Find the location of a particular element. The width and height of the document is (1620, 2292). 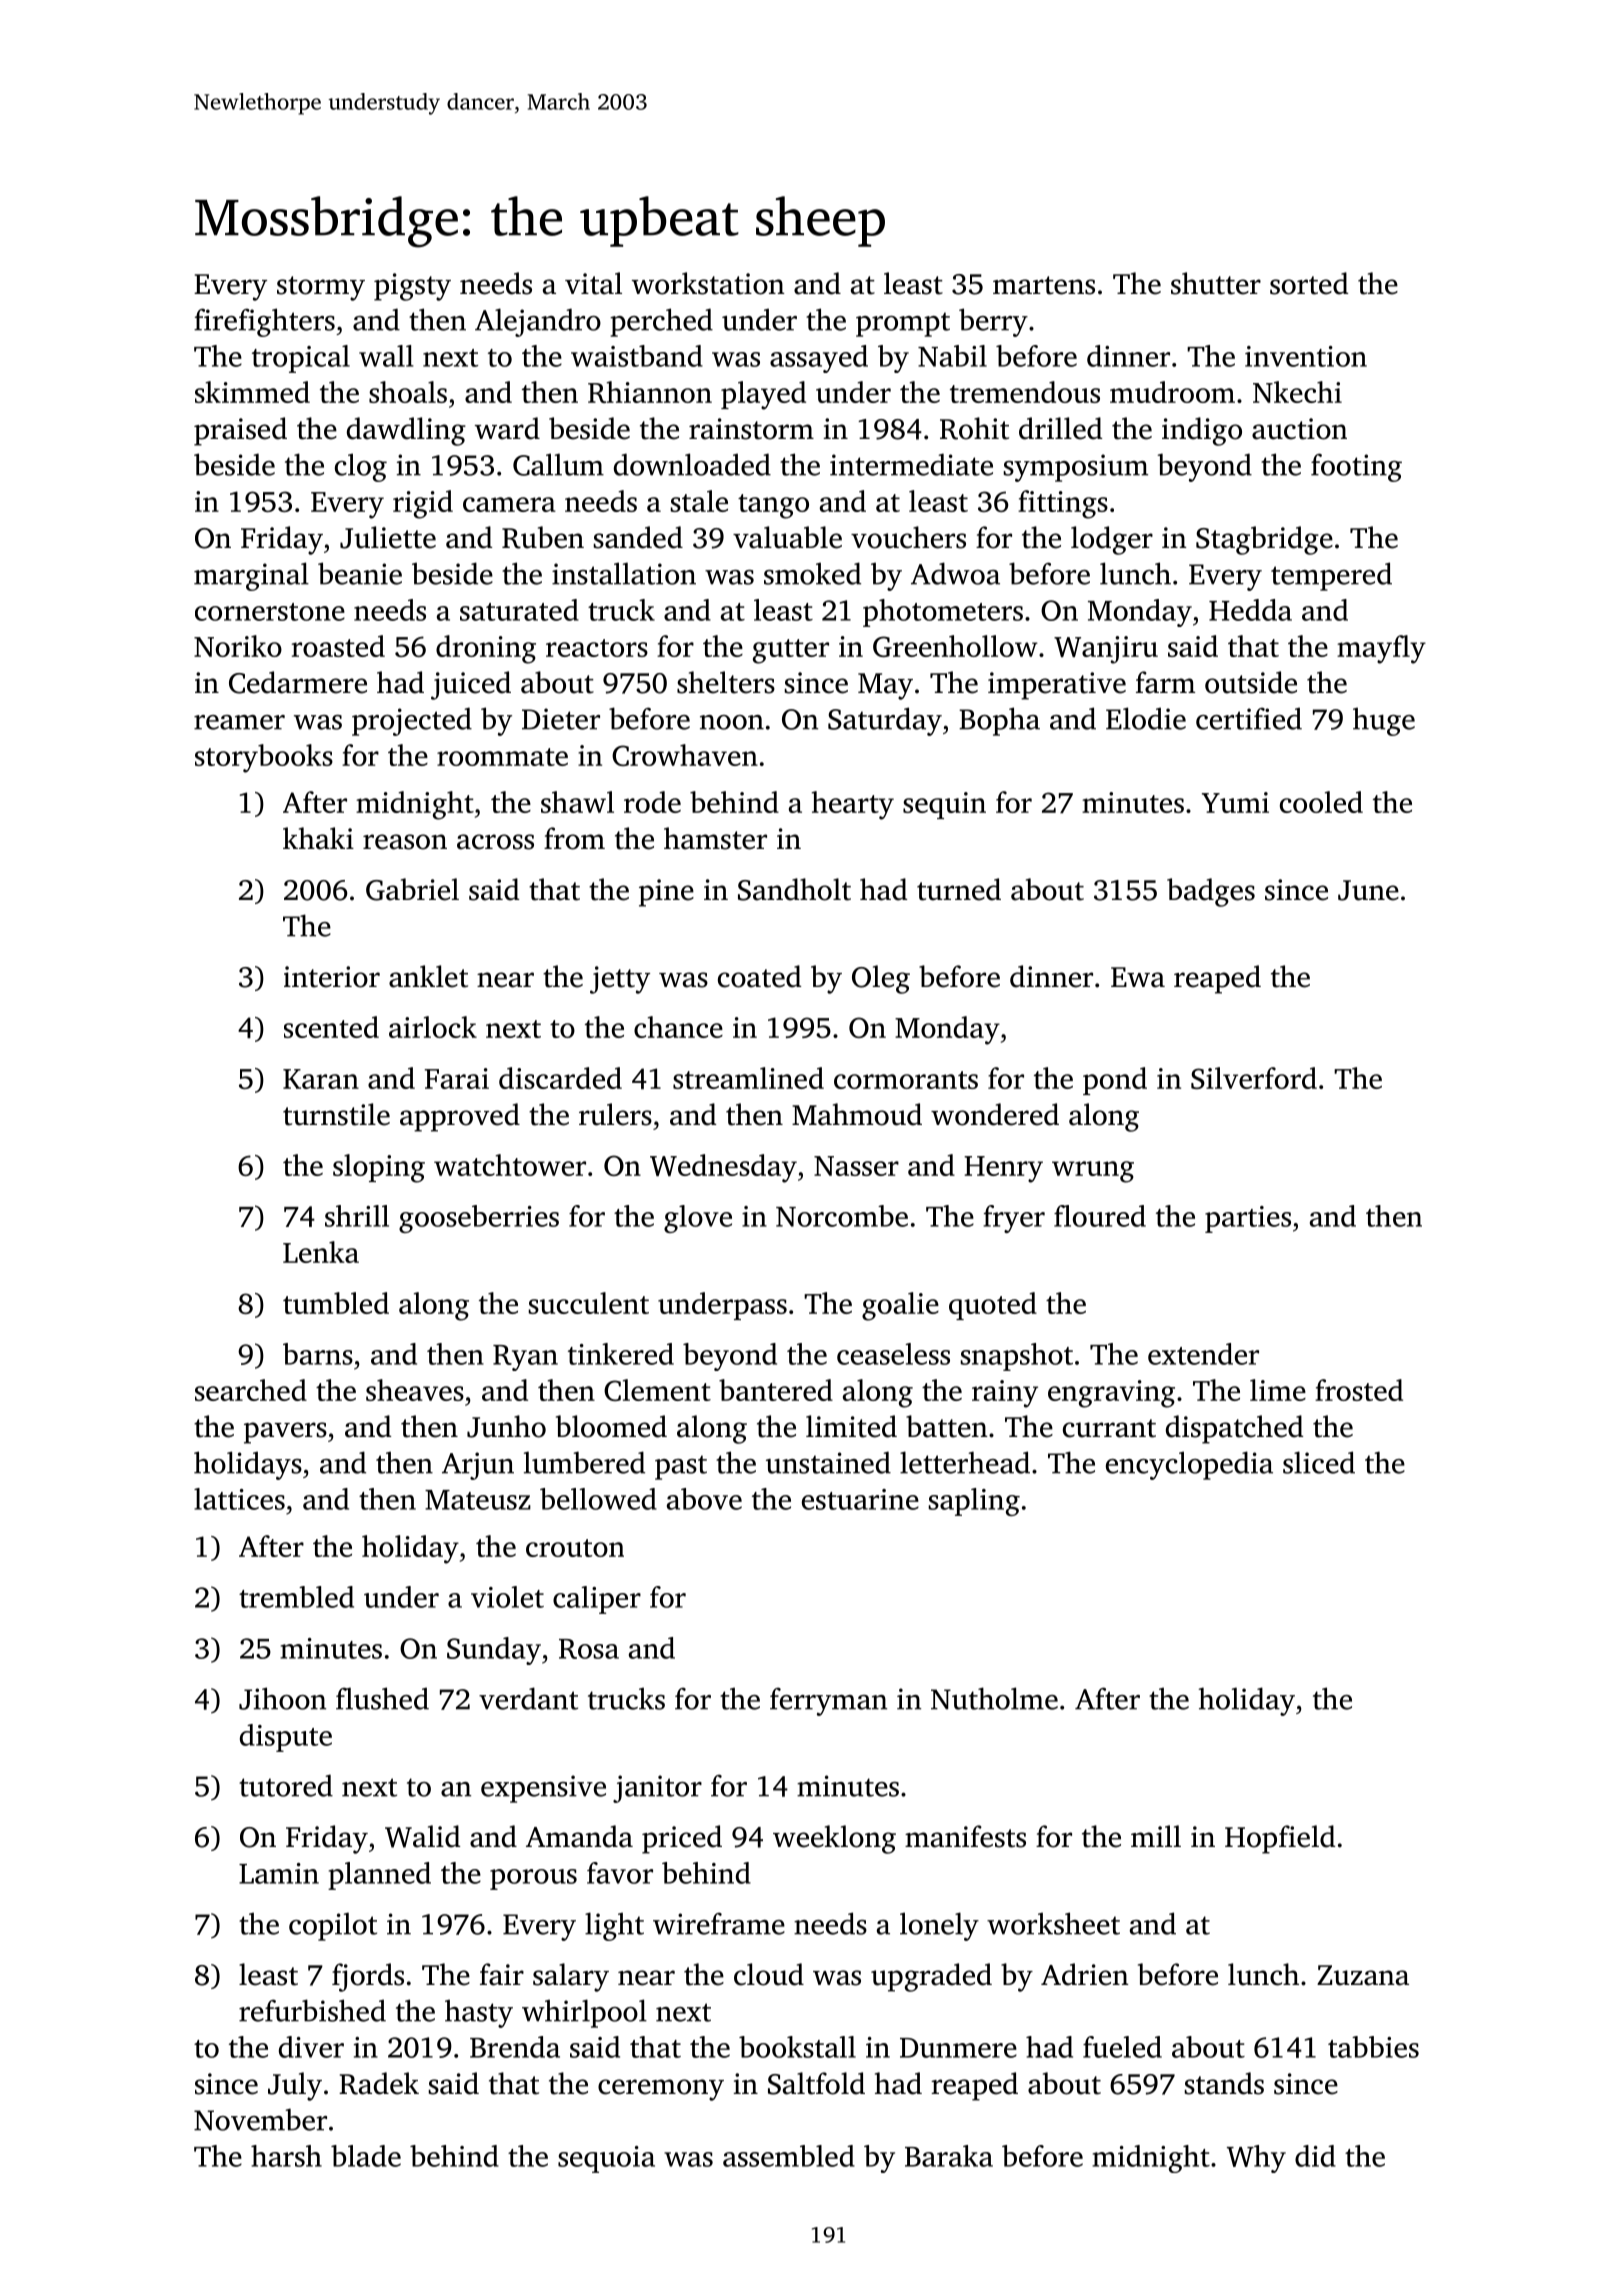

firefighters is located at coordinates (264, 322).
